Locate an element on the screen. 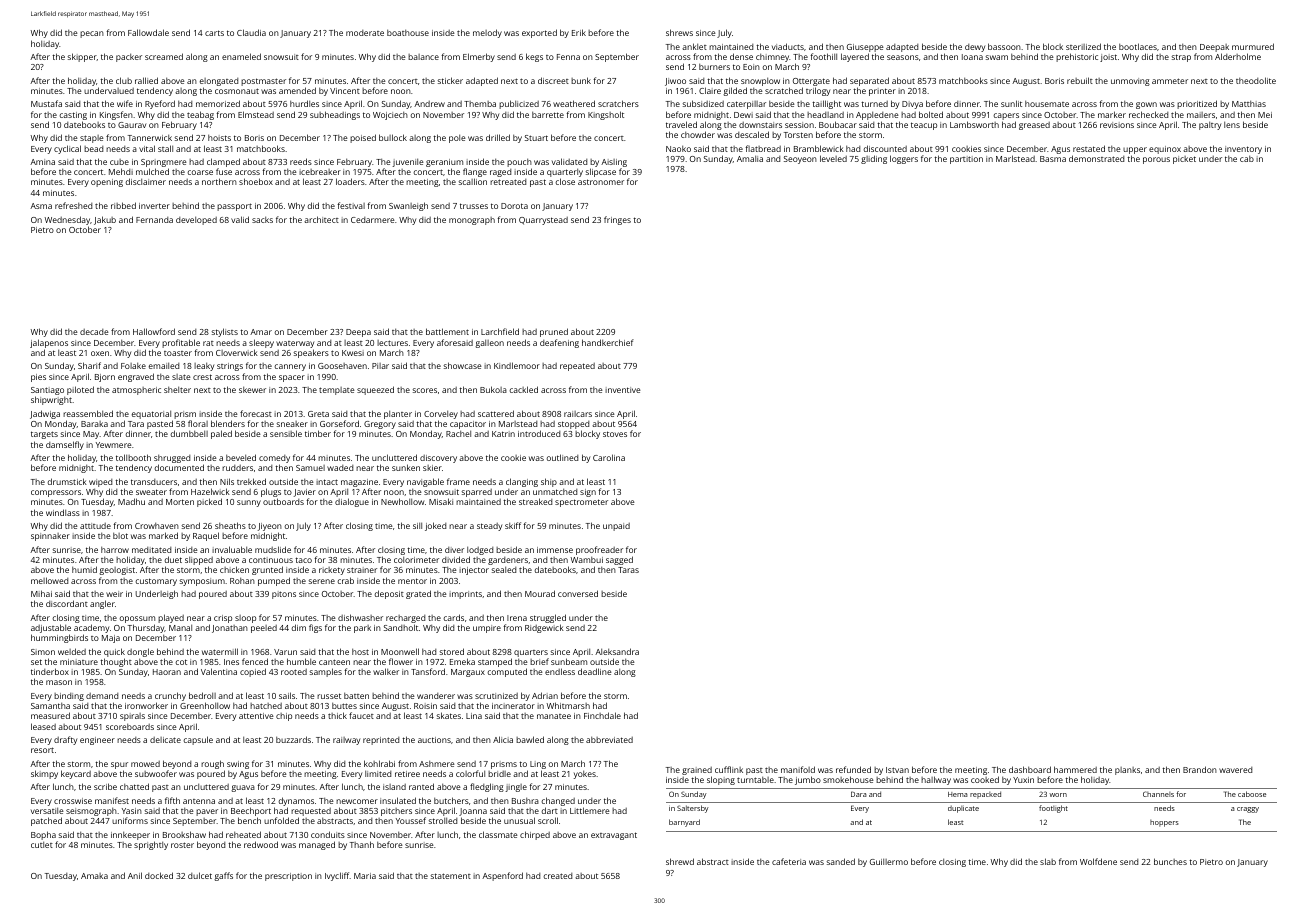 The image size is (1308, 924). melody is located at coordinates (487, 33).
